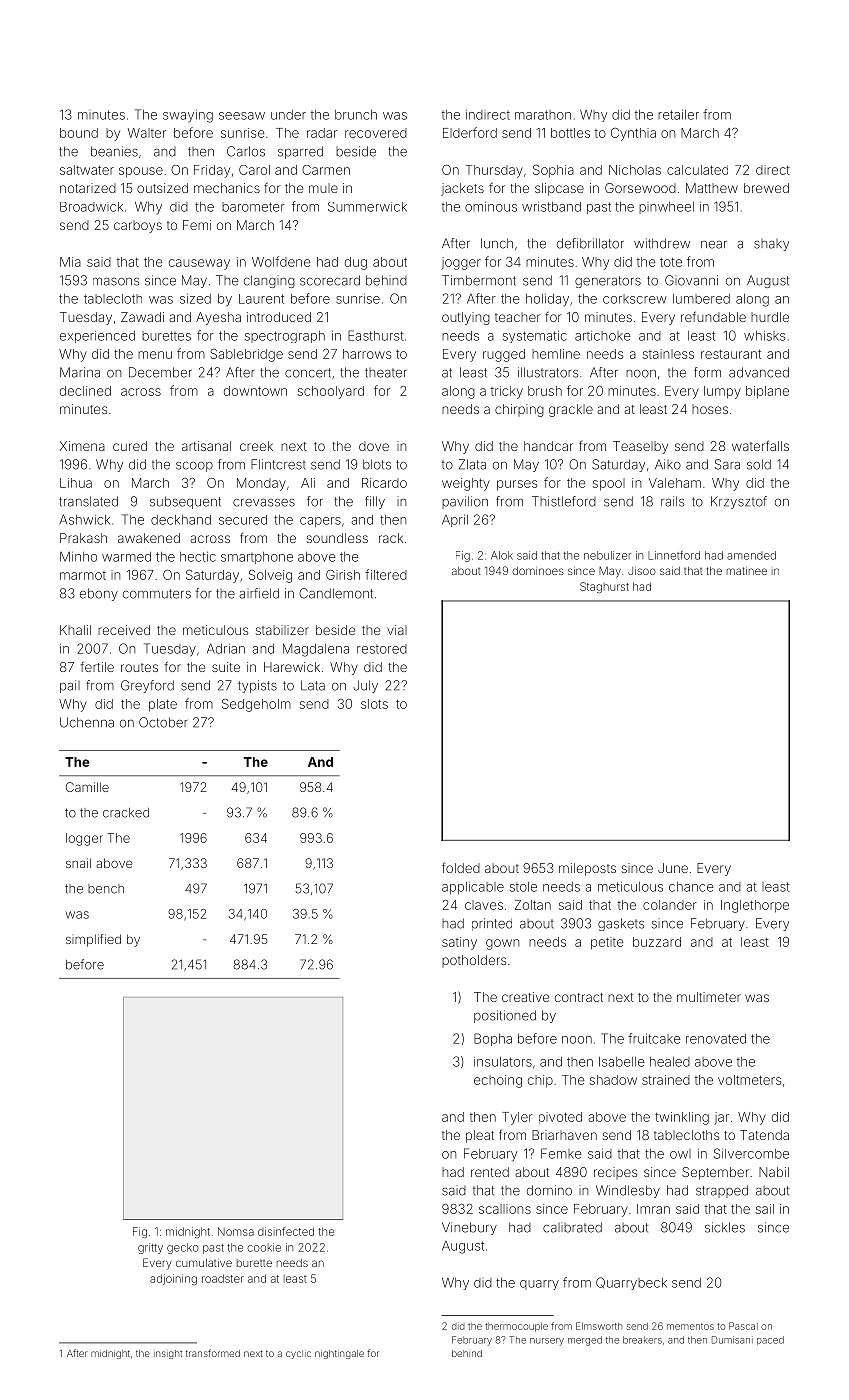  Describe the element at coordinates (462, 189) in the document. I see `jackets` at that location.
